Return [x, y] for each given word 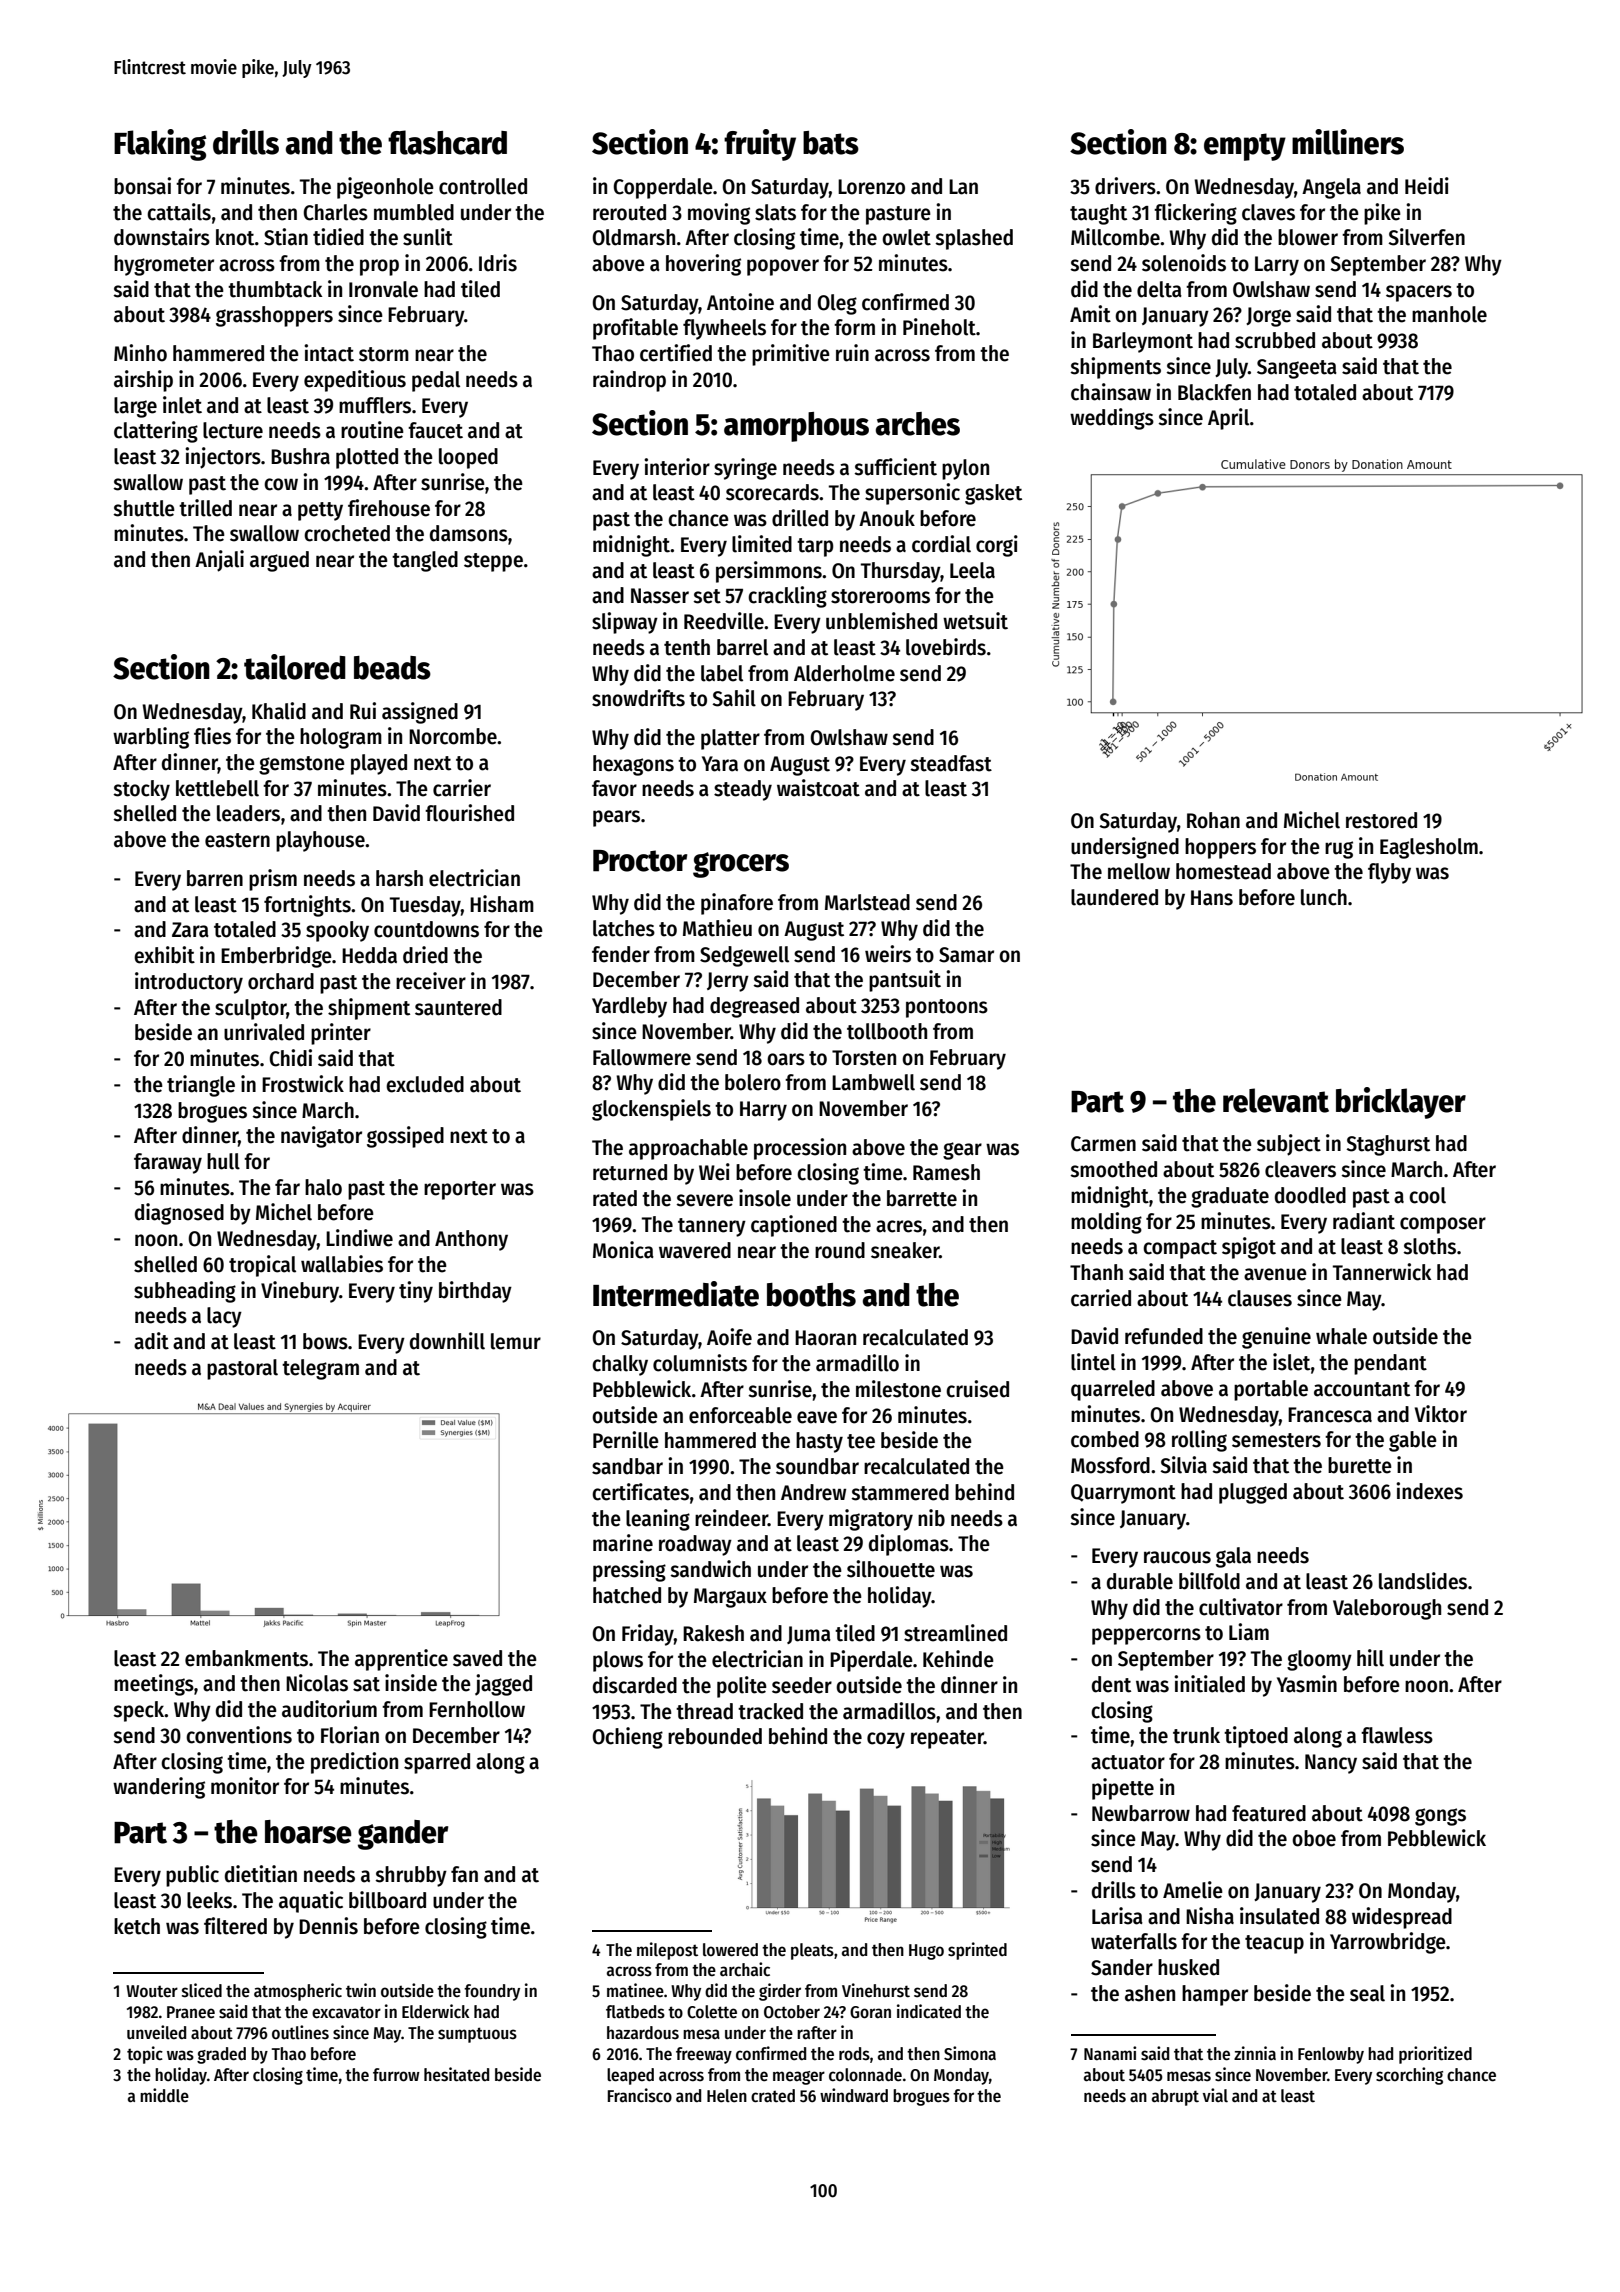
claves [1268, 212]
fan [464, 1874]
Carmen [1103, 1144]
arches [918, 424]
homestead [1223, 871]
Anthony [471, 1240]
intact [329, 353]
